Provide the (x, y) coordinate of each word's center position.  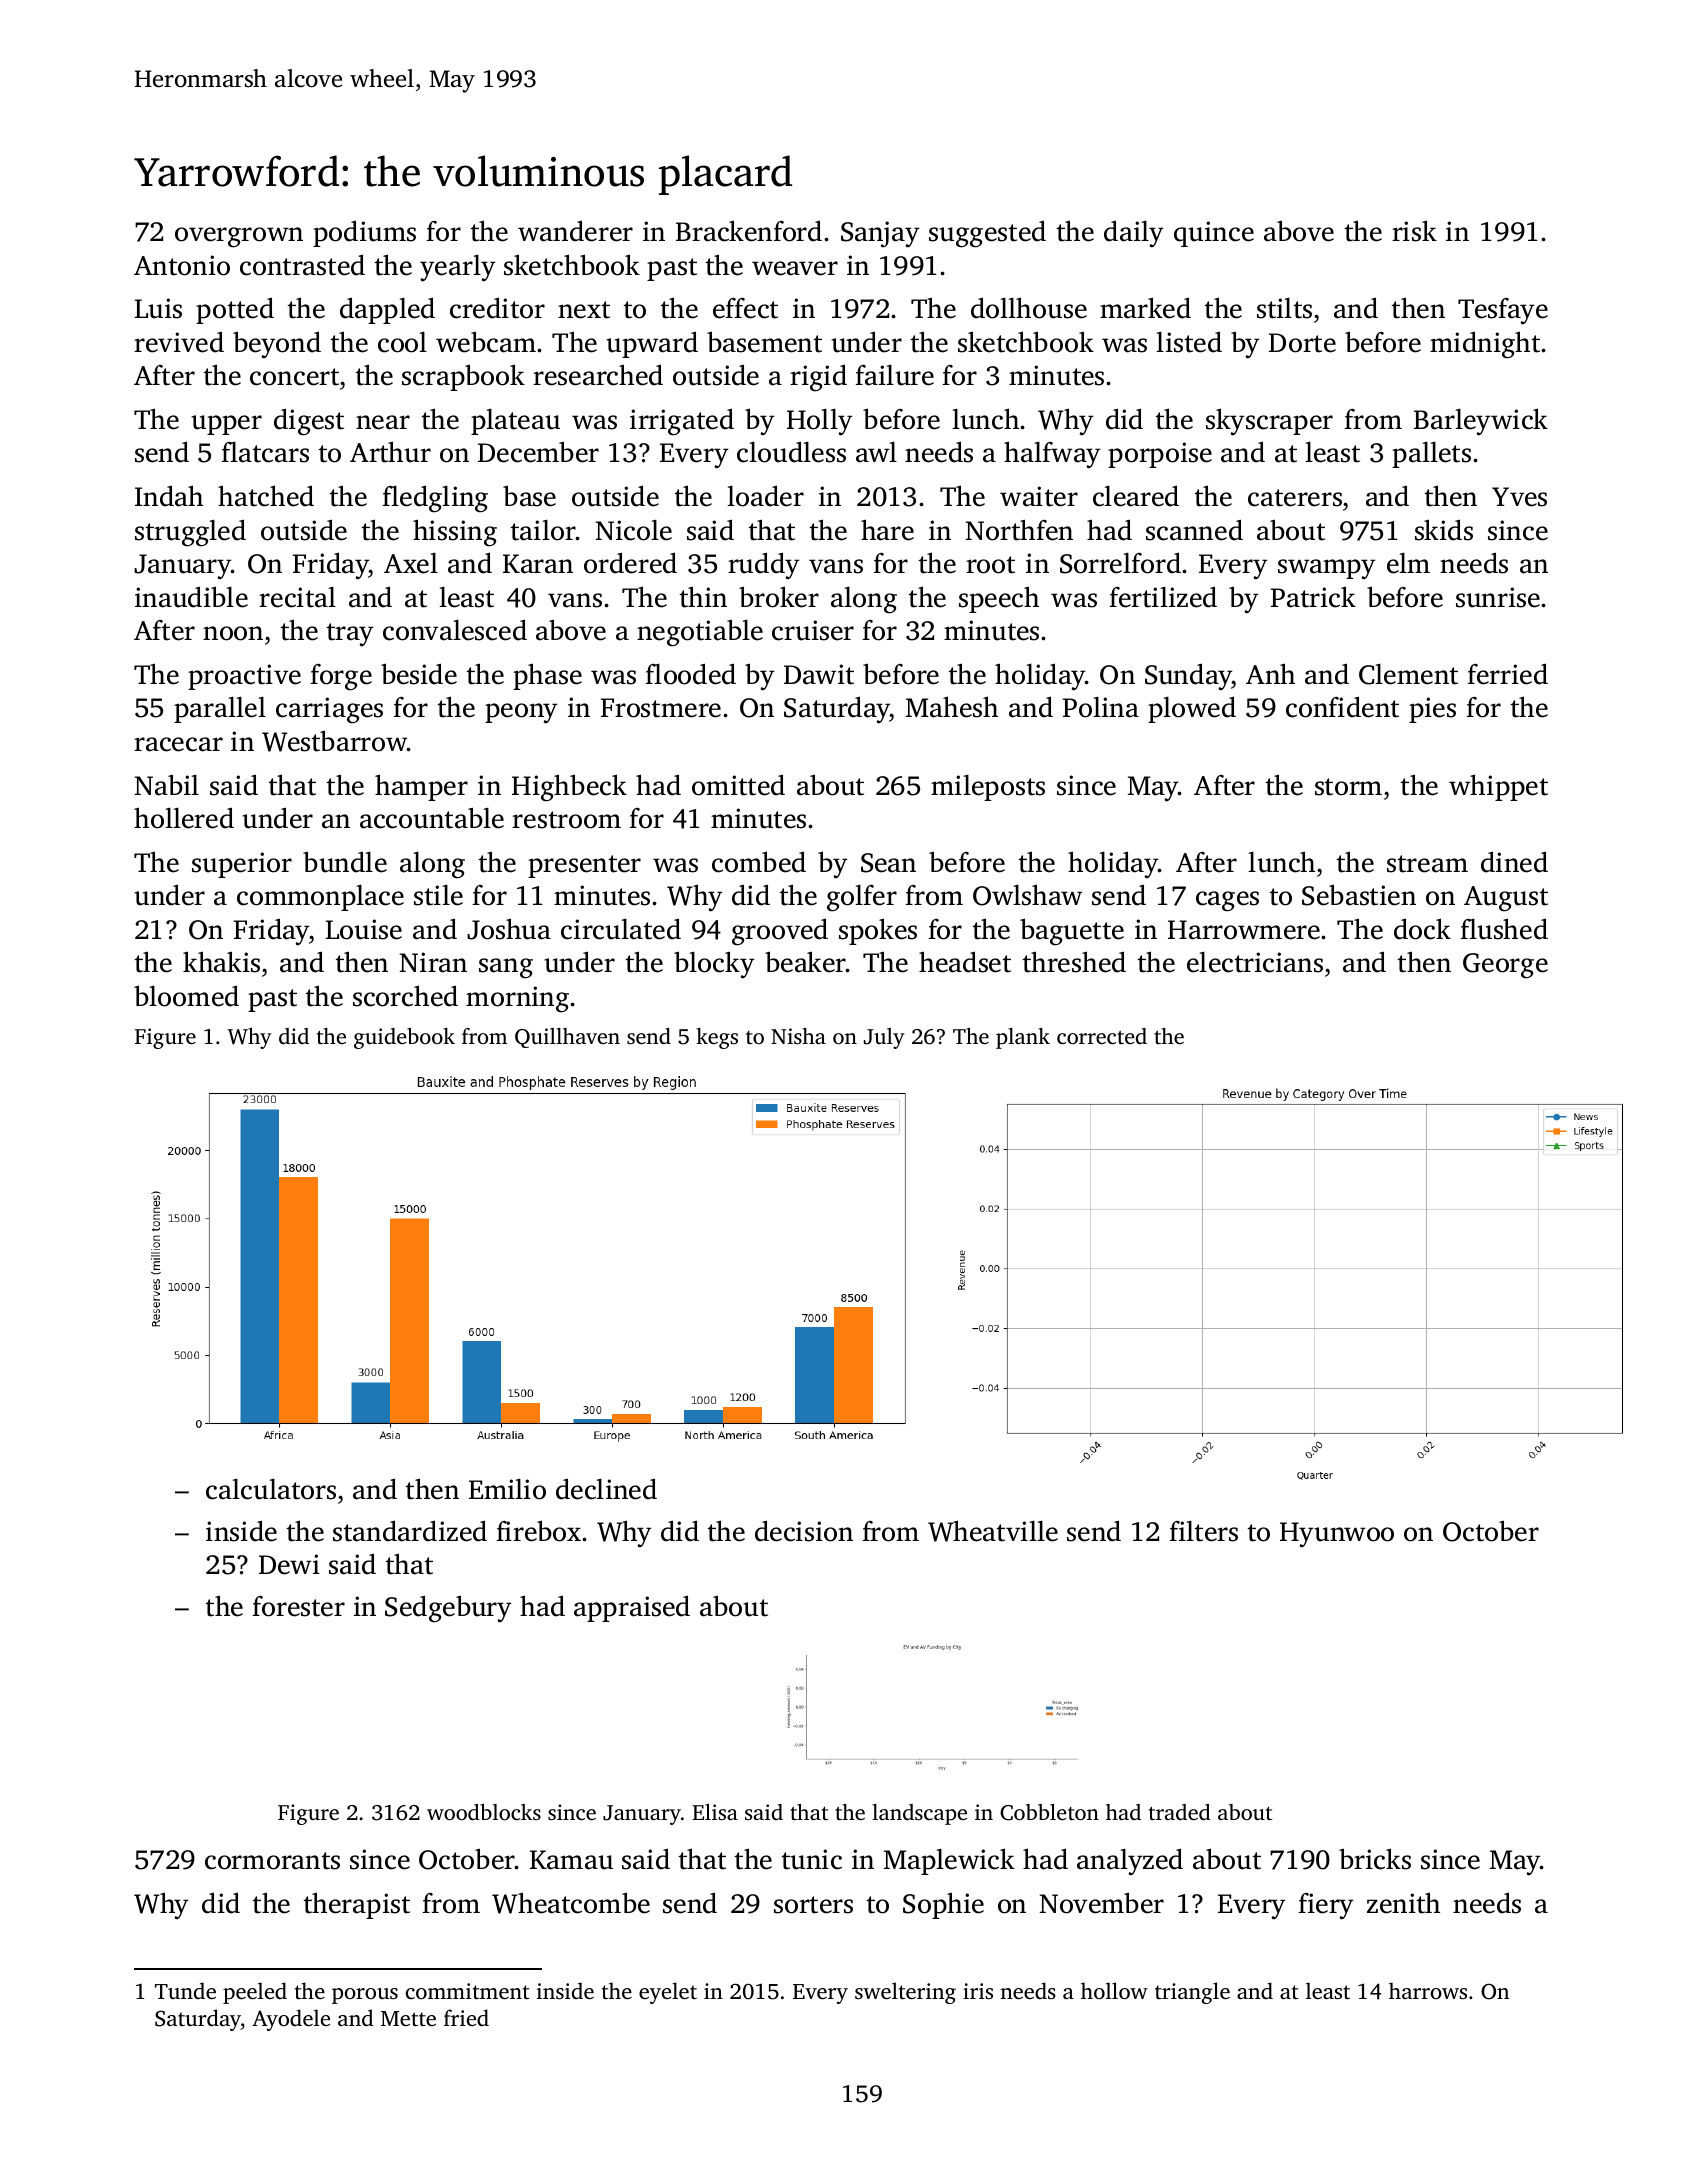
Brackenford (749, 231)
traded (1180, 1812)
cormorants (272, 1861)
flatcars (265, 452)
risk (1414, 231)
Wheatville (993, 1531)
